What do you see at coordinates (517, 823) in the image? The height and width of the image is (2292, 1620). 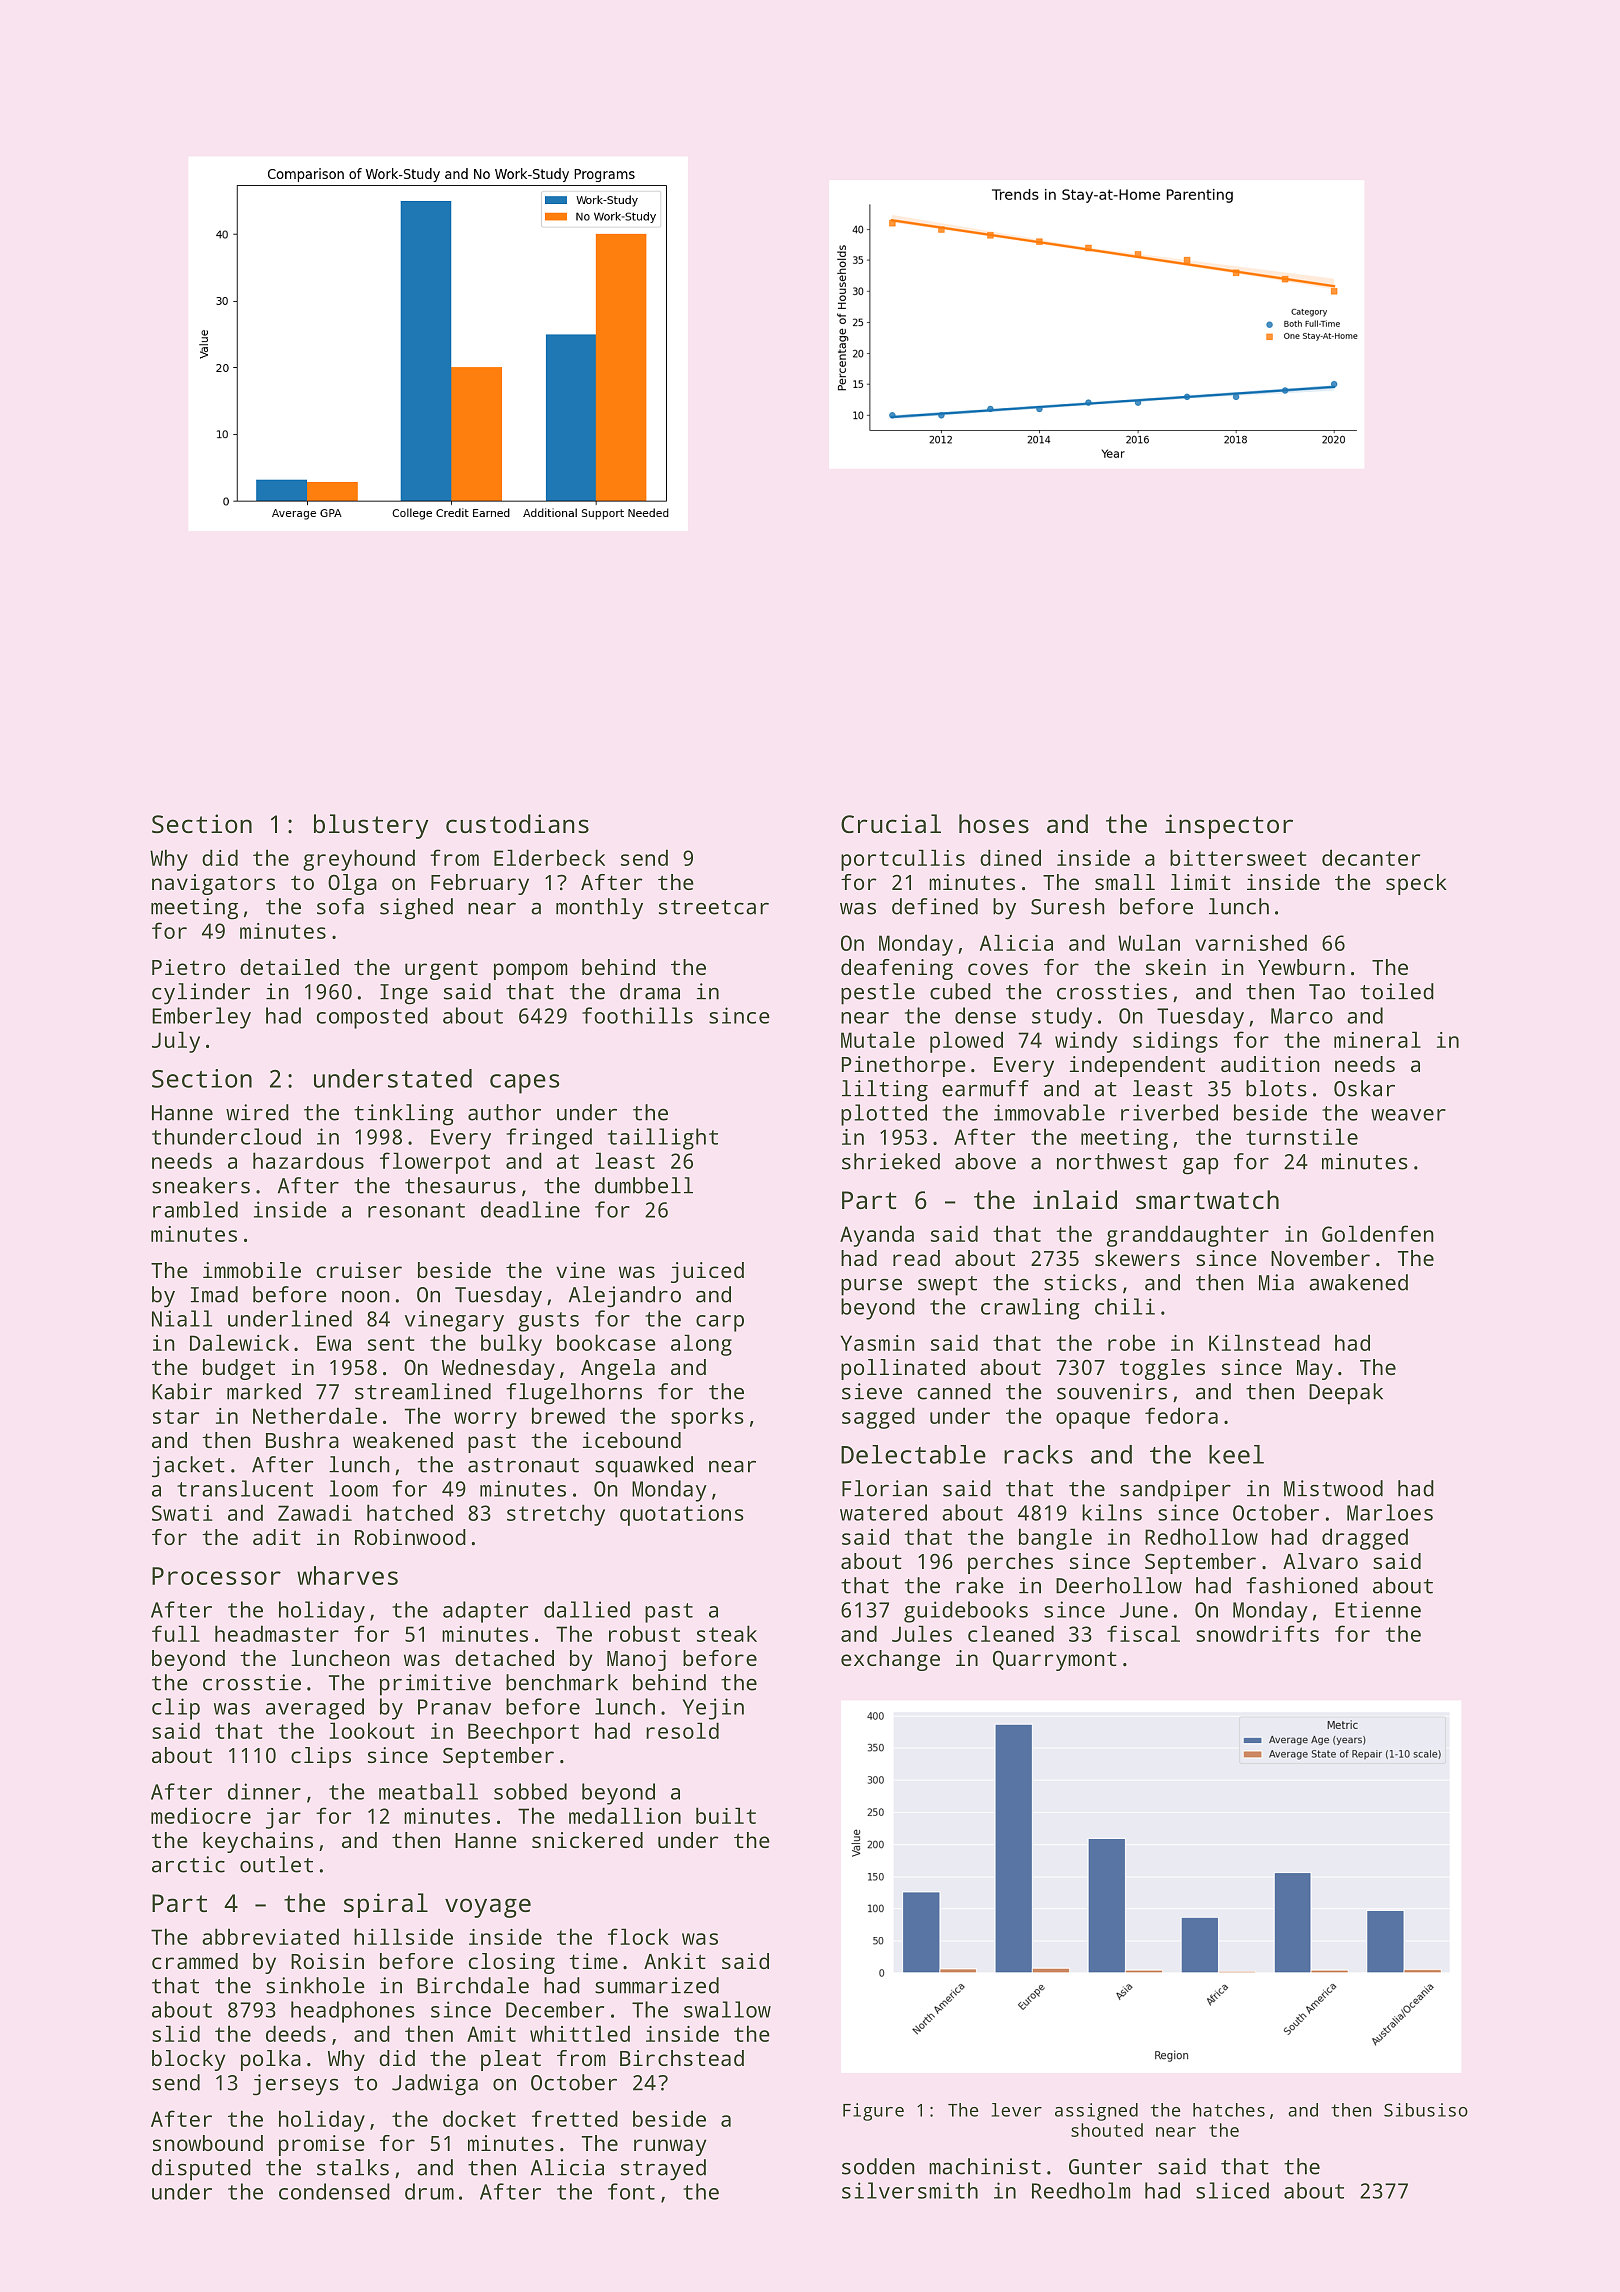 I see `custodians` at bounding box center [517, 823].
